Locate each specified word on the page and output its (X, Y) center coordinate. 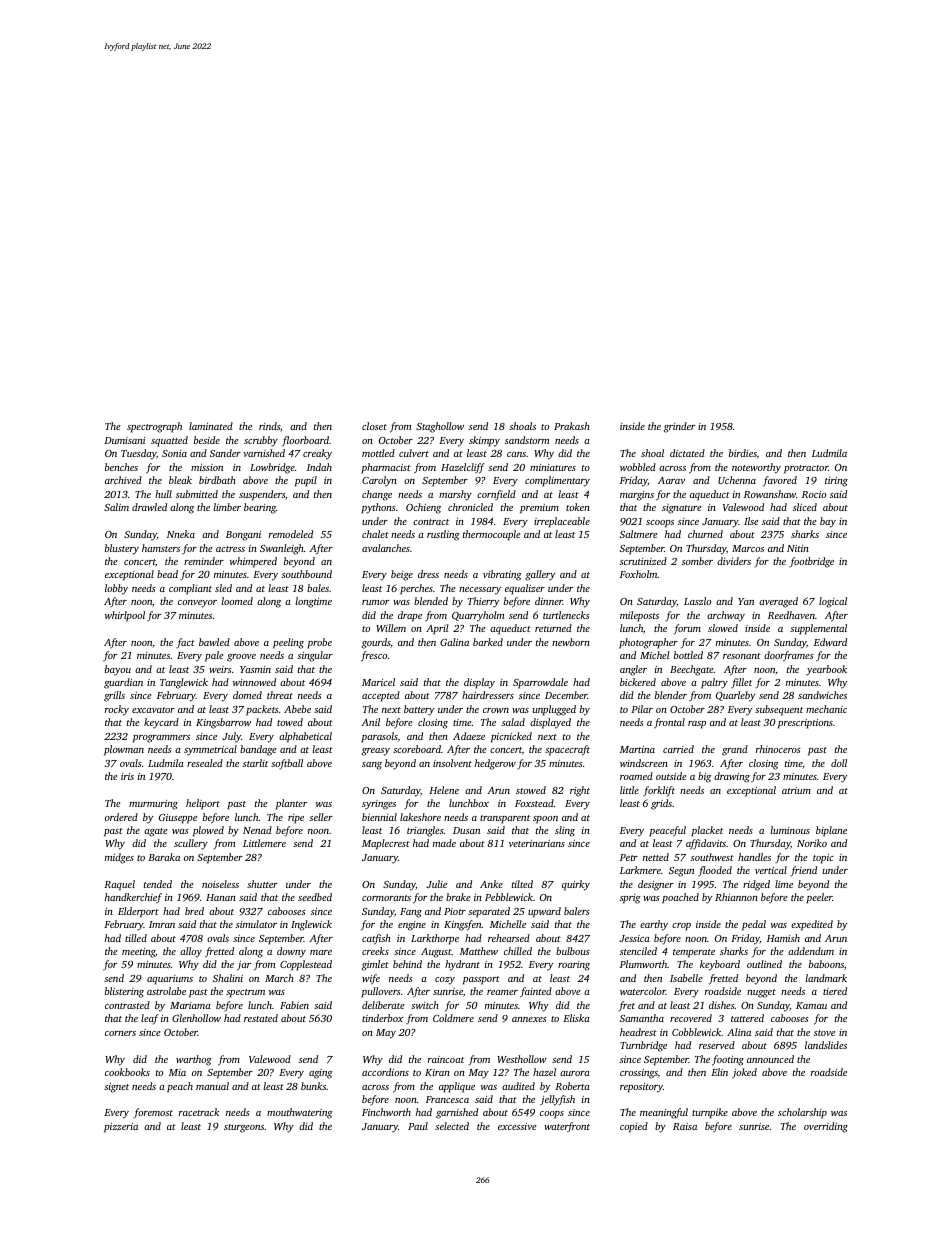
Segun (681, 872)
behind (407, 964)
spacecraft (567, 750)
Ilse (751, 521)
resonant (742, 656)
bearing (260, 508)
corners (120, 1033)
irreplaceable (562, 522)
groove (241, 658)
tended (158, 884)
